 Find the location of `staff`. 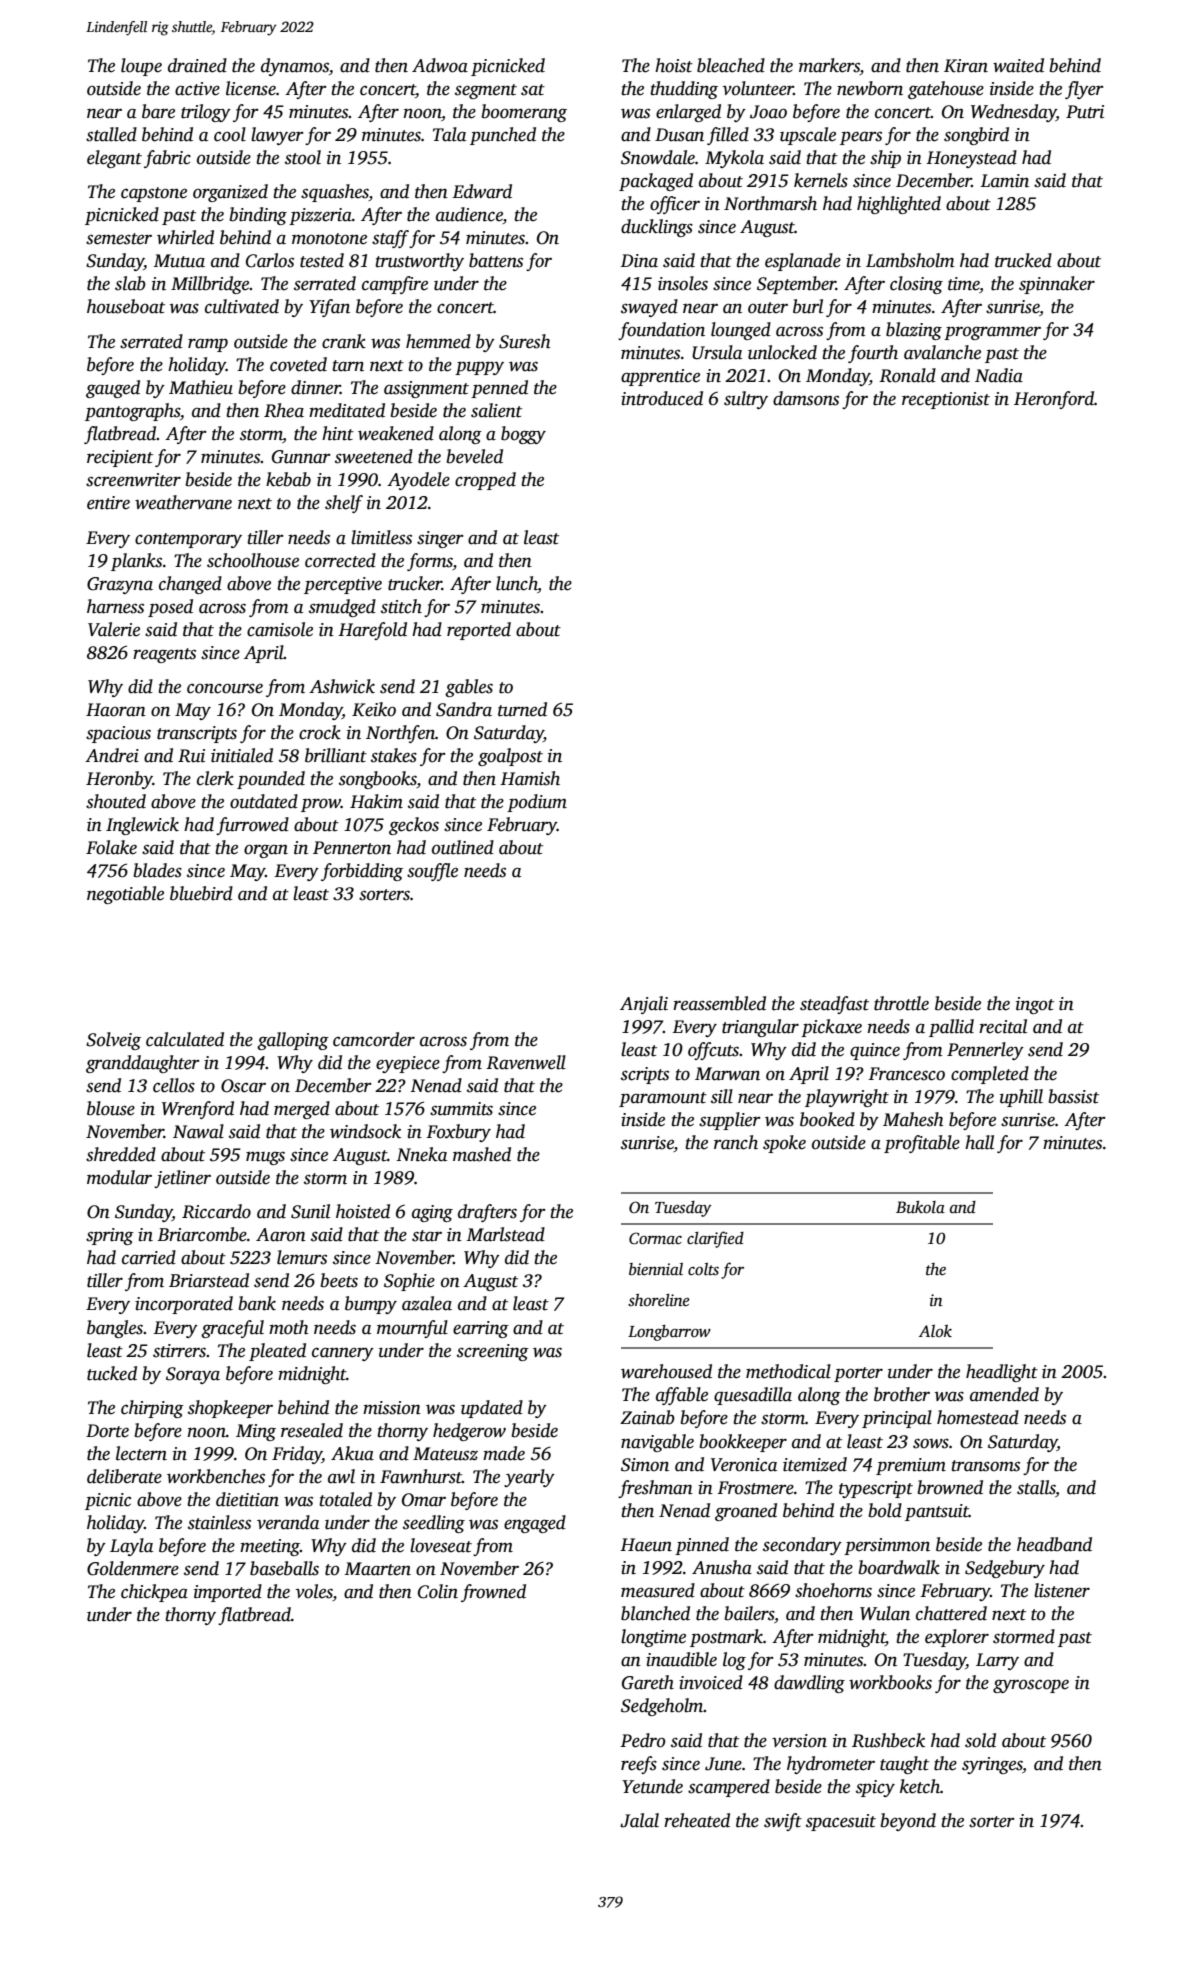

staff is located at coordinates (390, 239).
